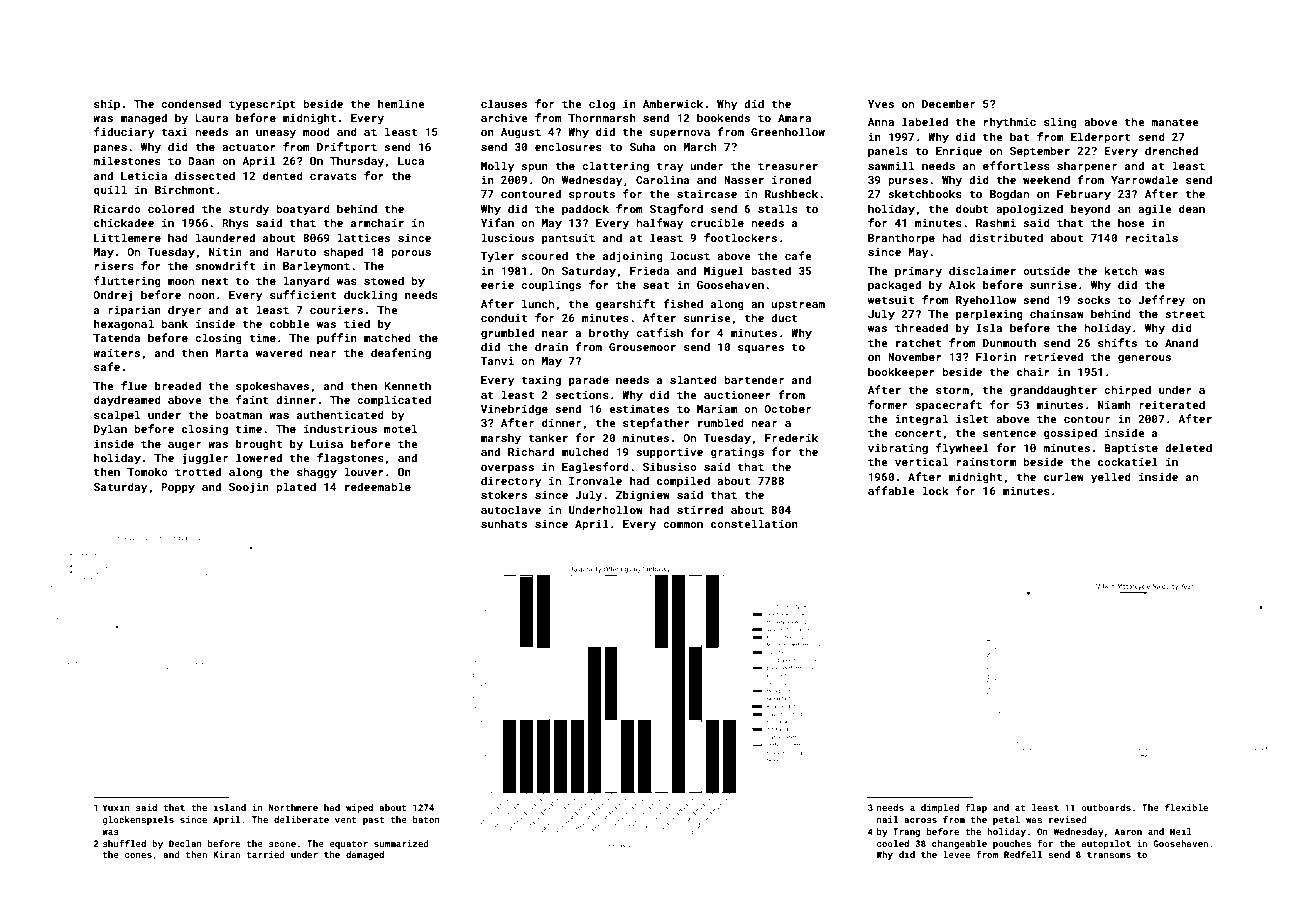 Image resolution: width=1308 pixels, height=924 pixels. What do you see at coordinates (1185, 314) in the screenshot?
I see `street` at bounding box center [1185, 314].
